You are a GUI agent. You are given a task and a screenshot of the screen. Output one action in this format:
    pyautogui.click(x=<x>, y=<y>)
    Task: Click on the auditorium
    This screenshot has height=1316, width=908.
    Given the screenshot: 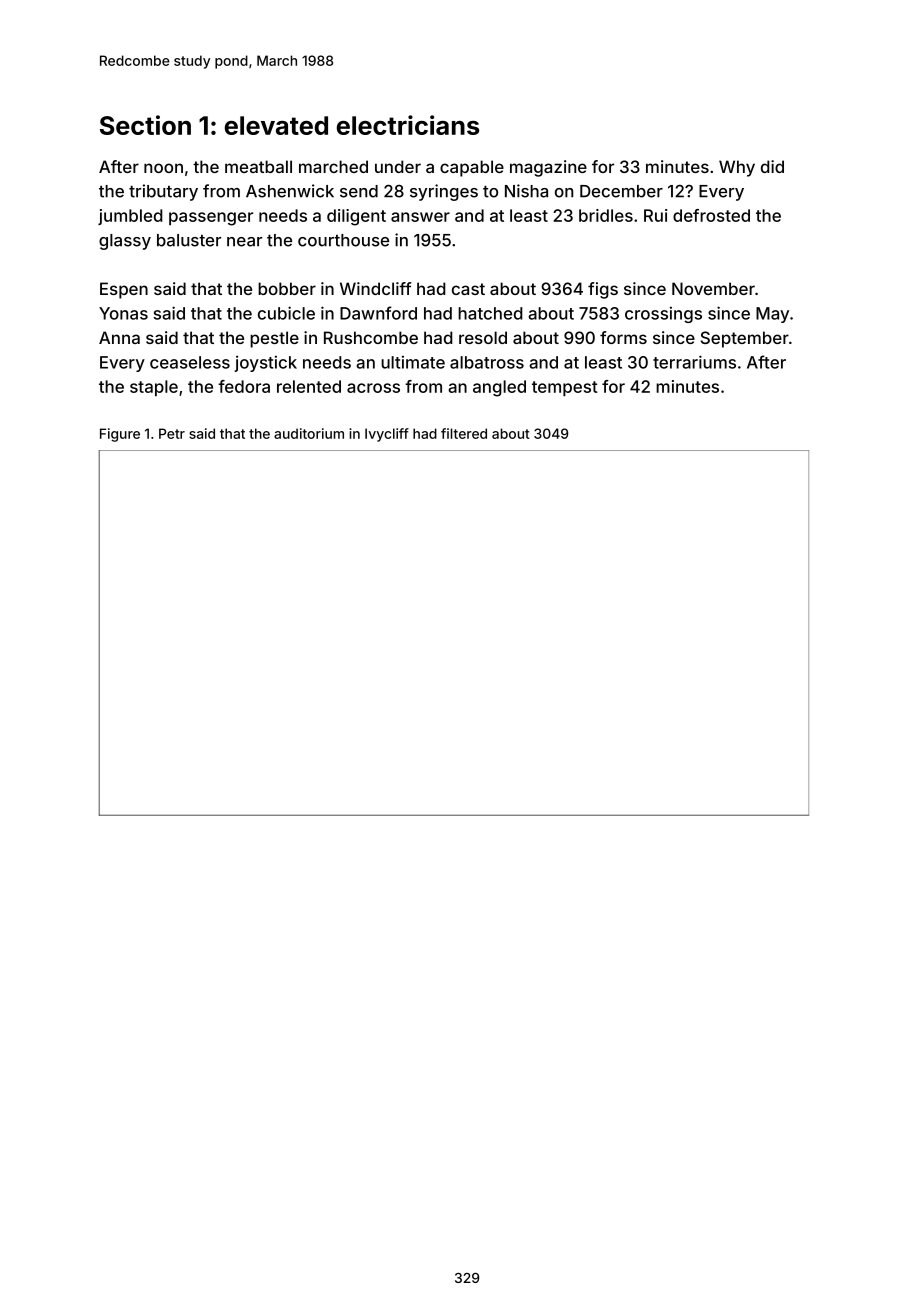 What is the action you would take?
    pyautogui.click(x=309, y=433)
